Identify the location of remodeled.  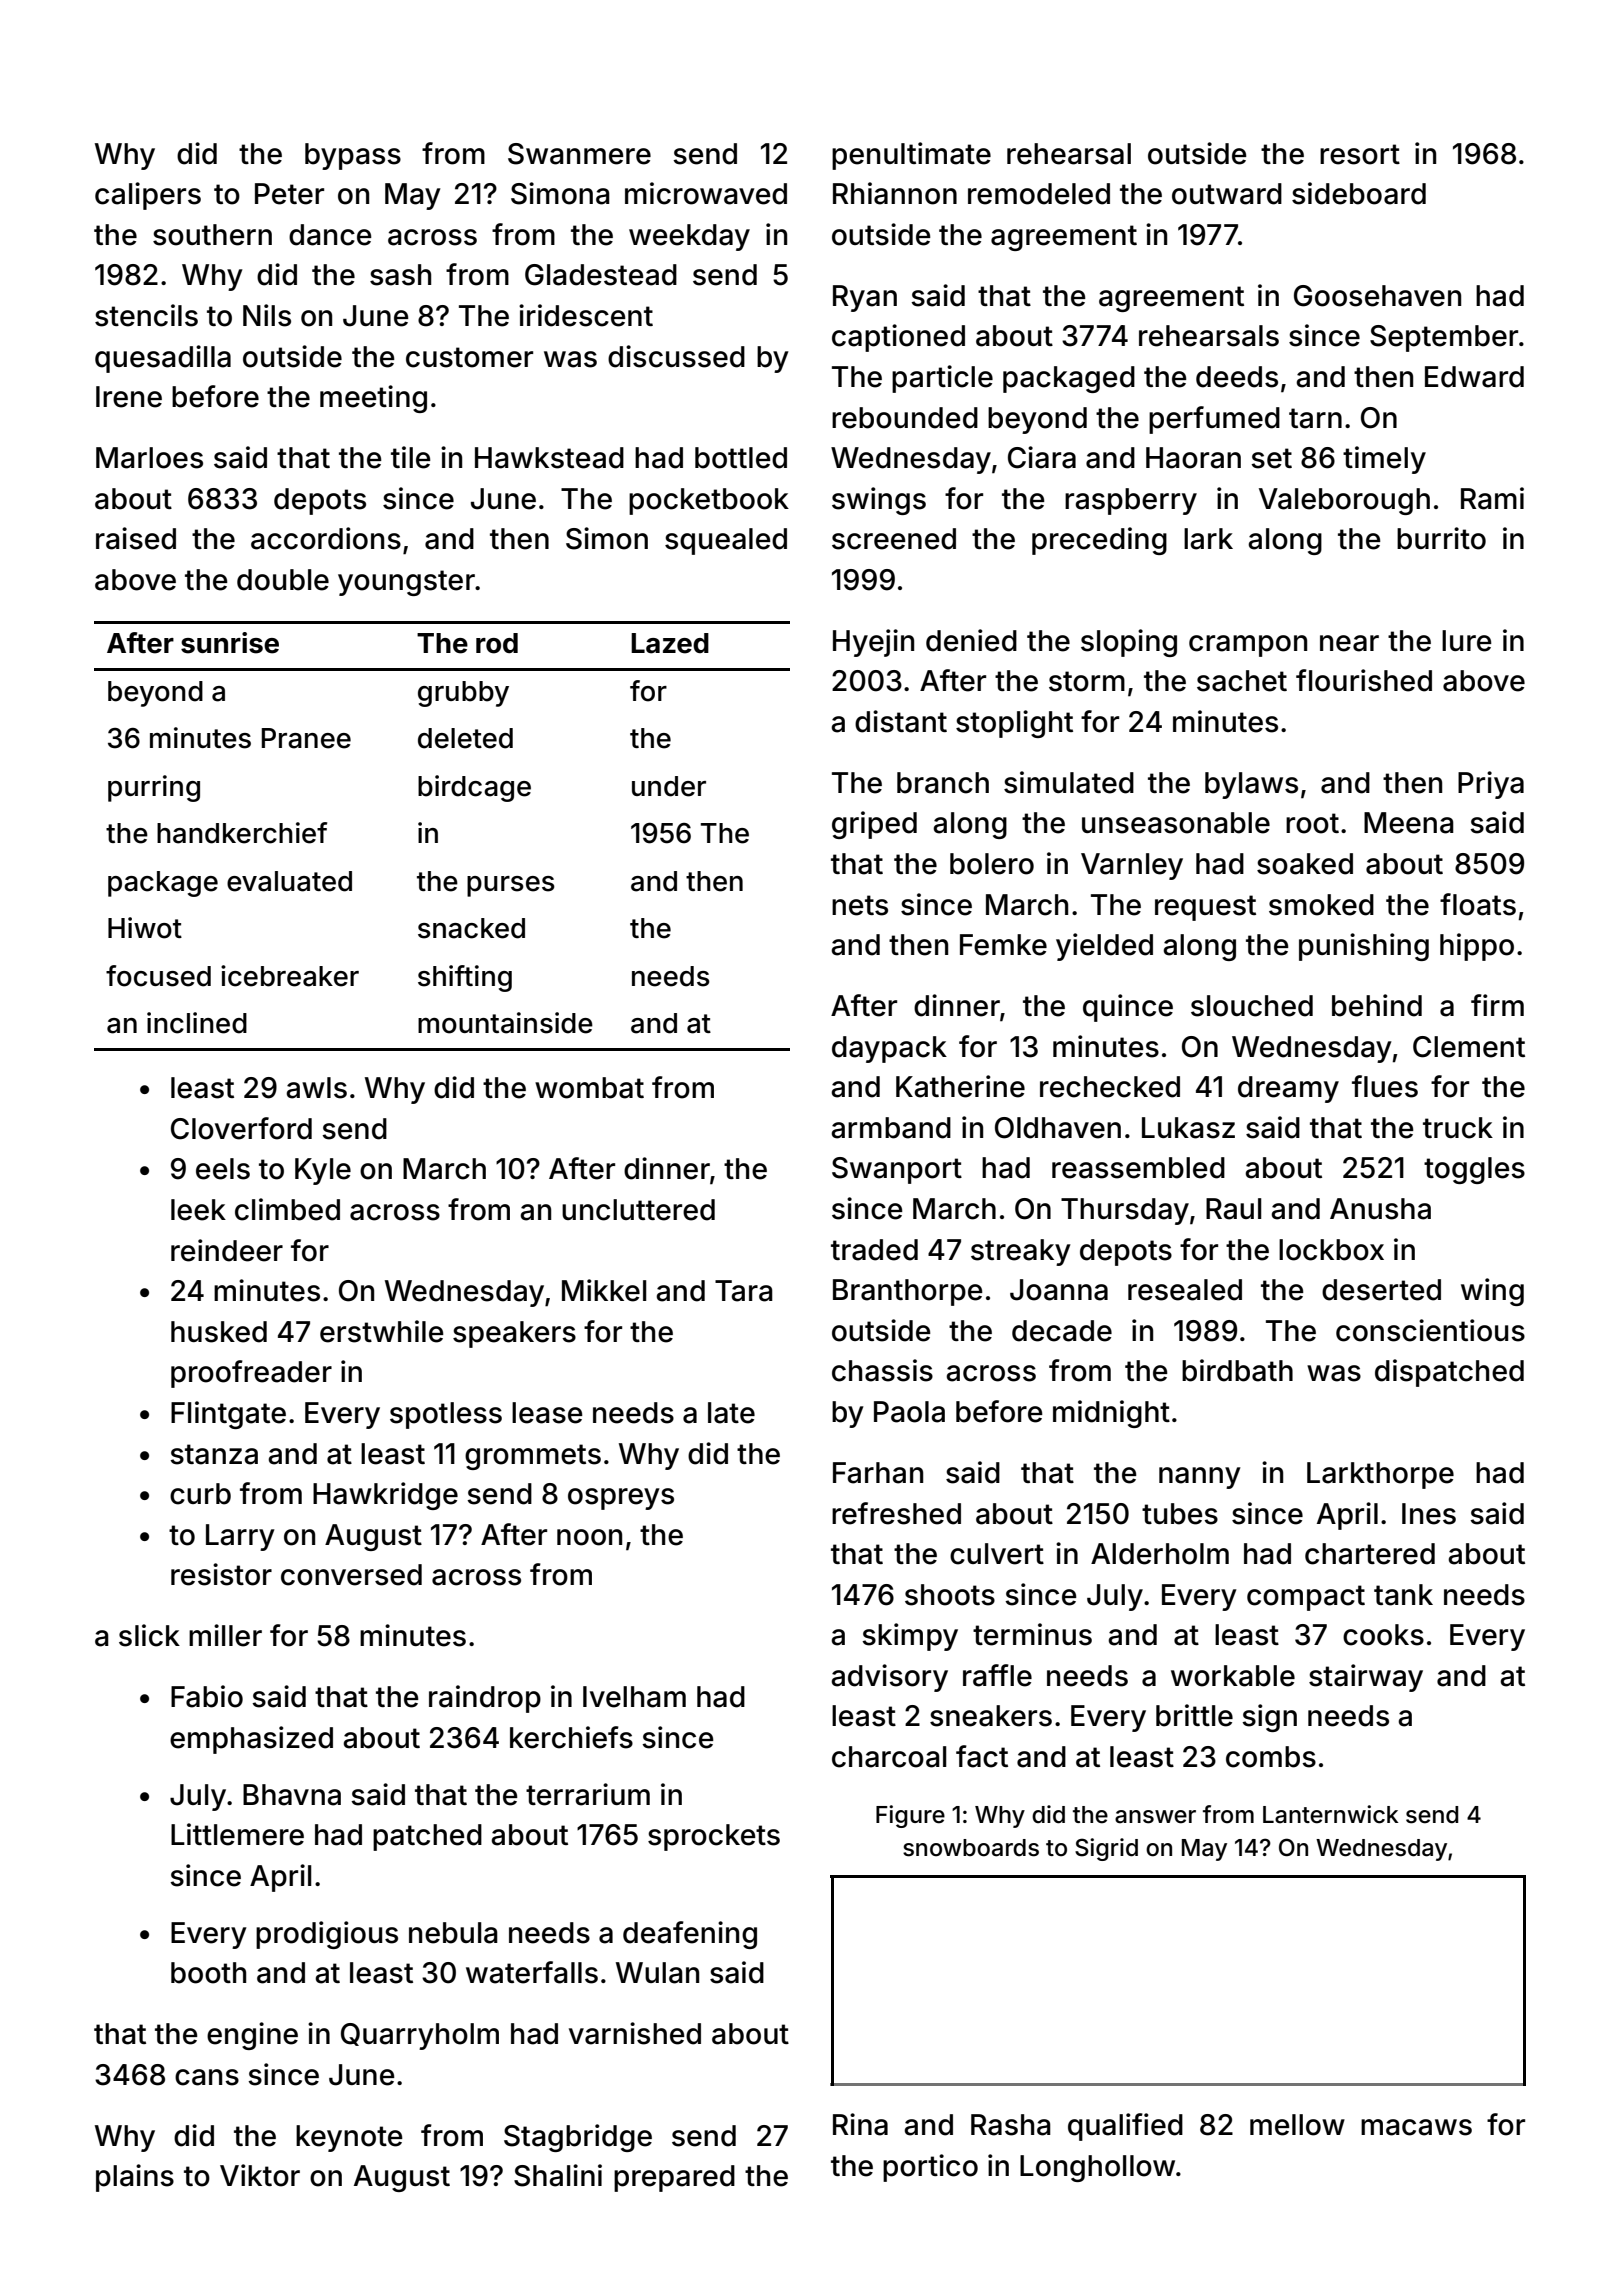
(1039, 194).
